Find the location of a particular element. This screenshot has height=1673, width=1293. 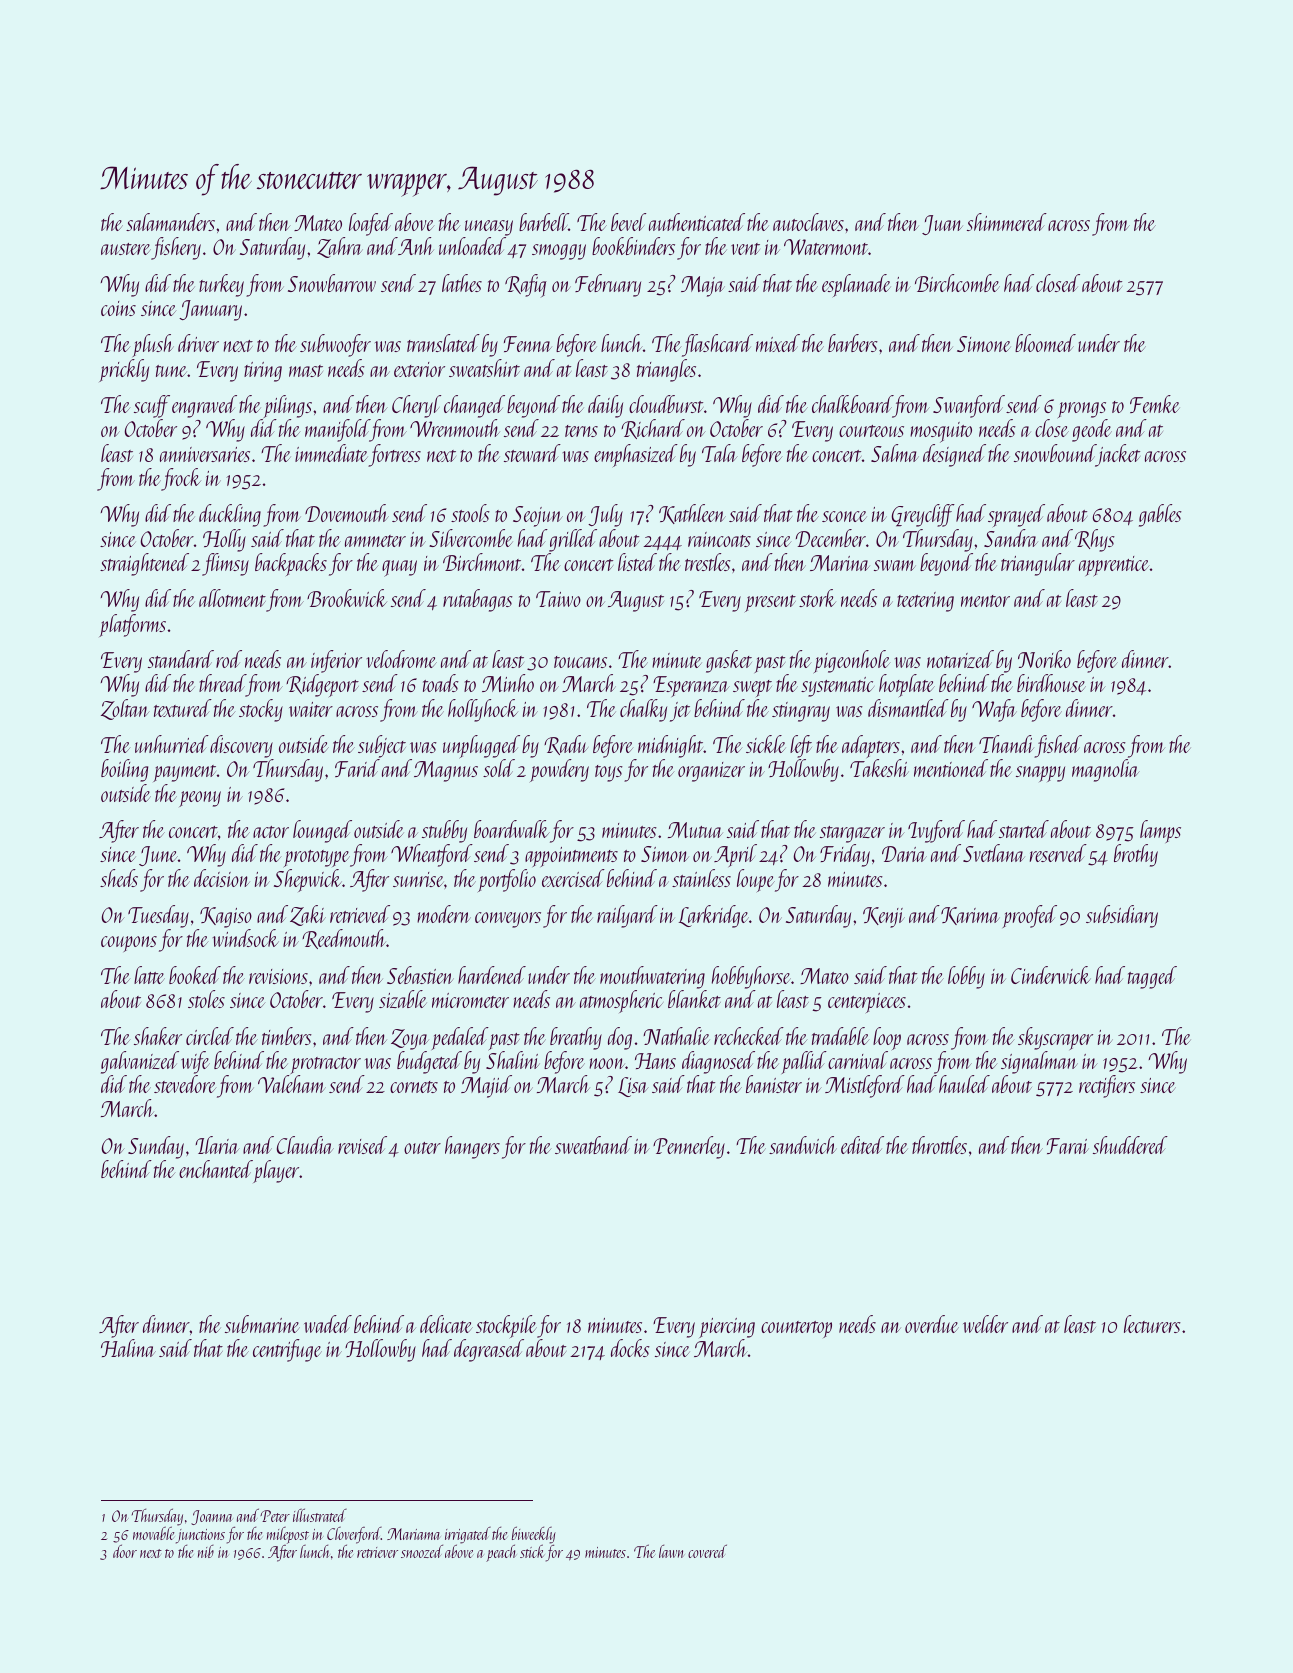

countertop is located at coordinates (796, 1329).
